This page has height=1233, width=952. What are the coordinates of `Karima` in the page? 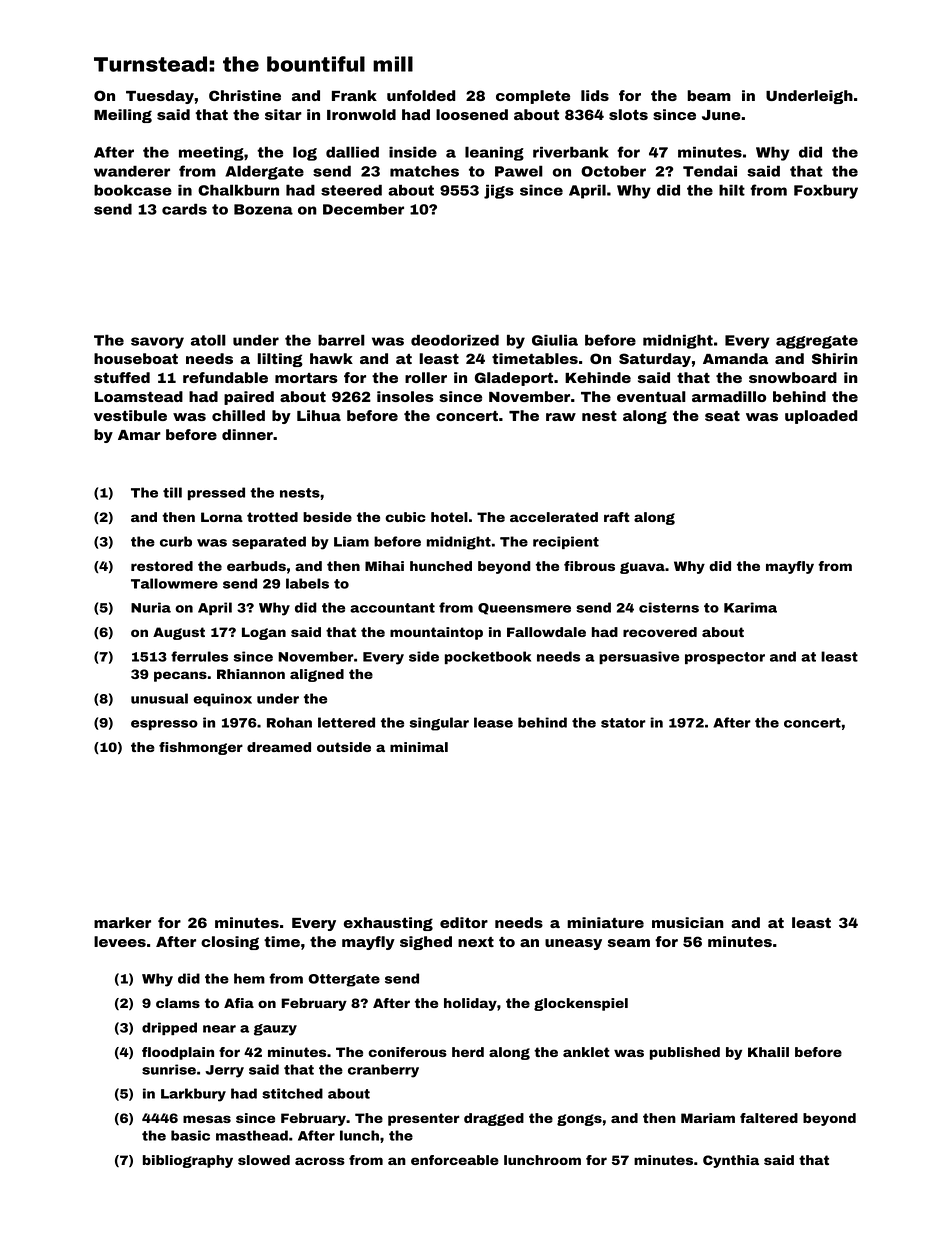 It's located at (750, 607).
